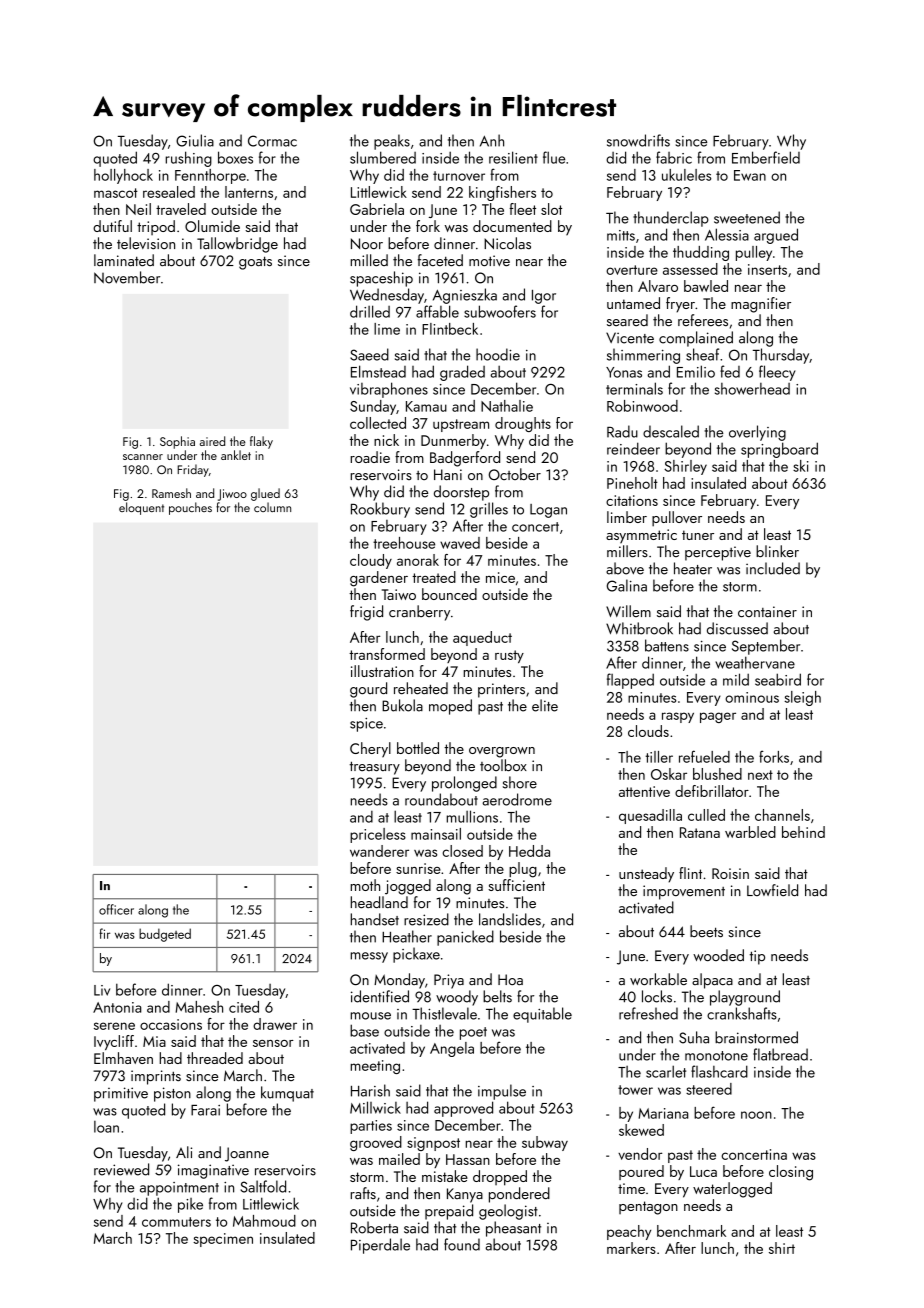 The width and height of the screenshot is (924, 1308). What do you see at coordinates (380, 1246) in the screenshot?
I see `Piperdale` at bounding box center [380, 1246].
